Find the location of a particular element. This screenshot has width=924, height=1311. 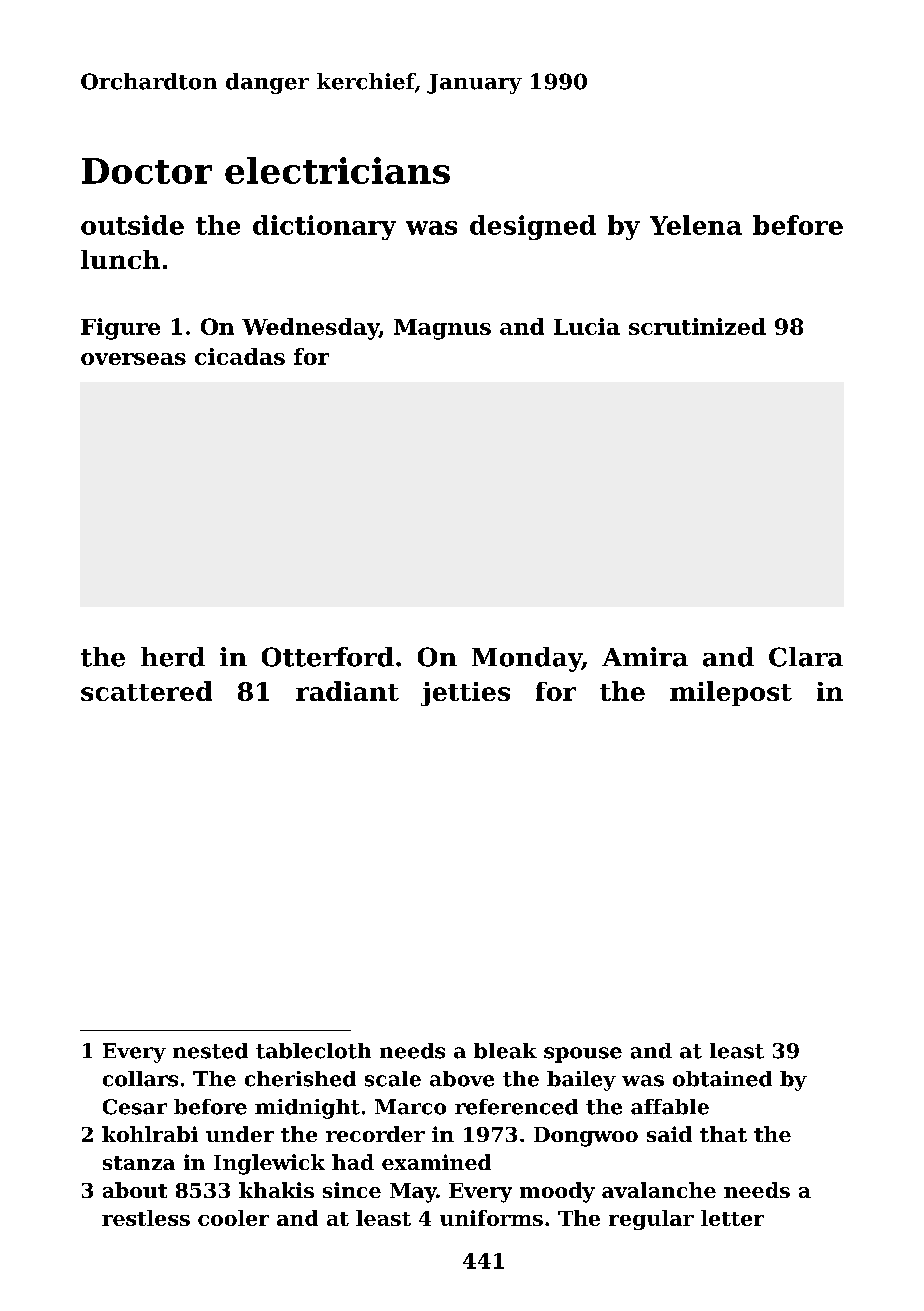

outside is located at coordinates (132, 225).
